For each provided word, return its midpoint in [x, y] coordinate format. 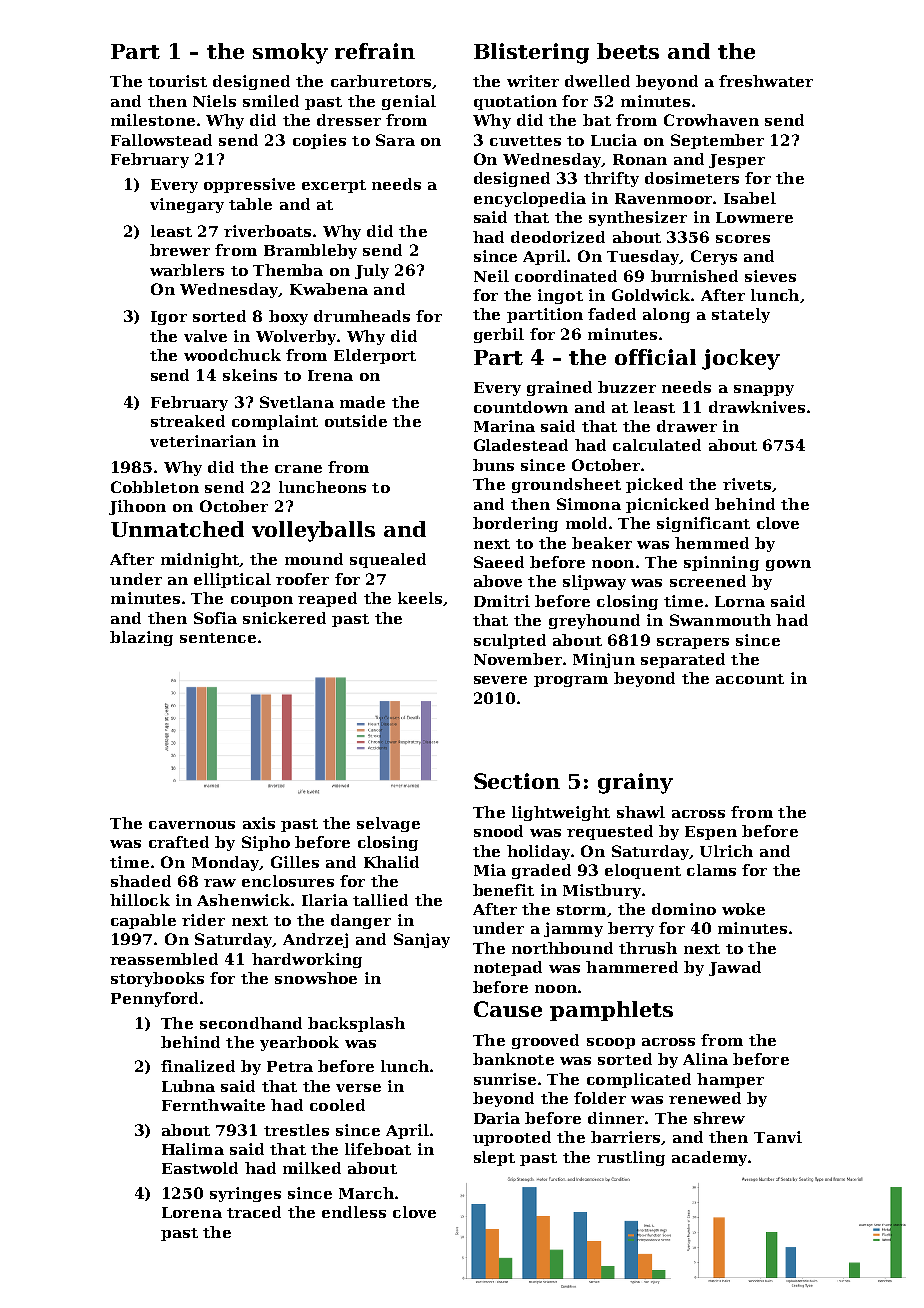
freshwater [766, 81]
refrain [375, 51]
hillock [140, 900]
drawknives [757, 407]
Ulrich [726, 851]
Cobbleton [155, 487]
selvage [388, 824]
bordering [515, 524]
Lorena [192, 1212]
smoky [290, 53]
